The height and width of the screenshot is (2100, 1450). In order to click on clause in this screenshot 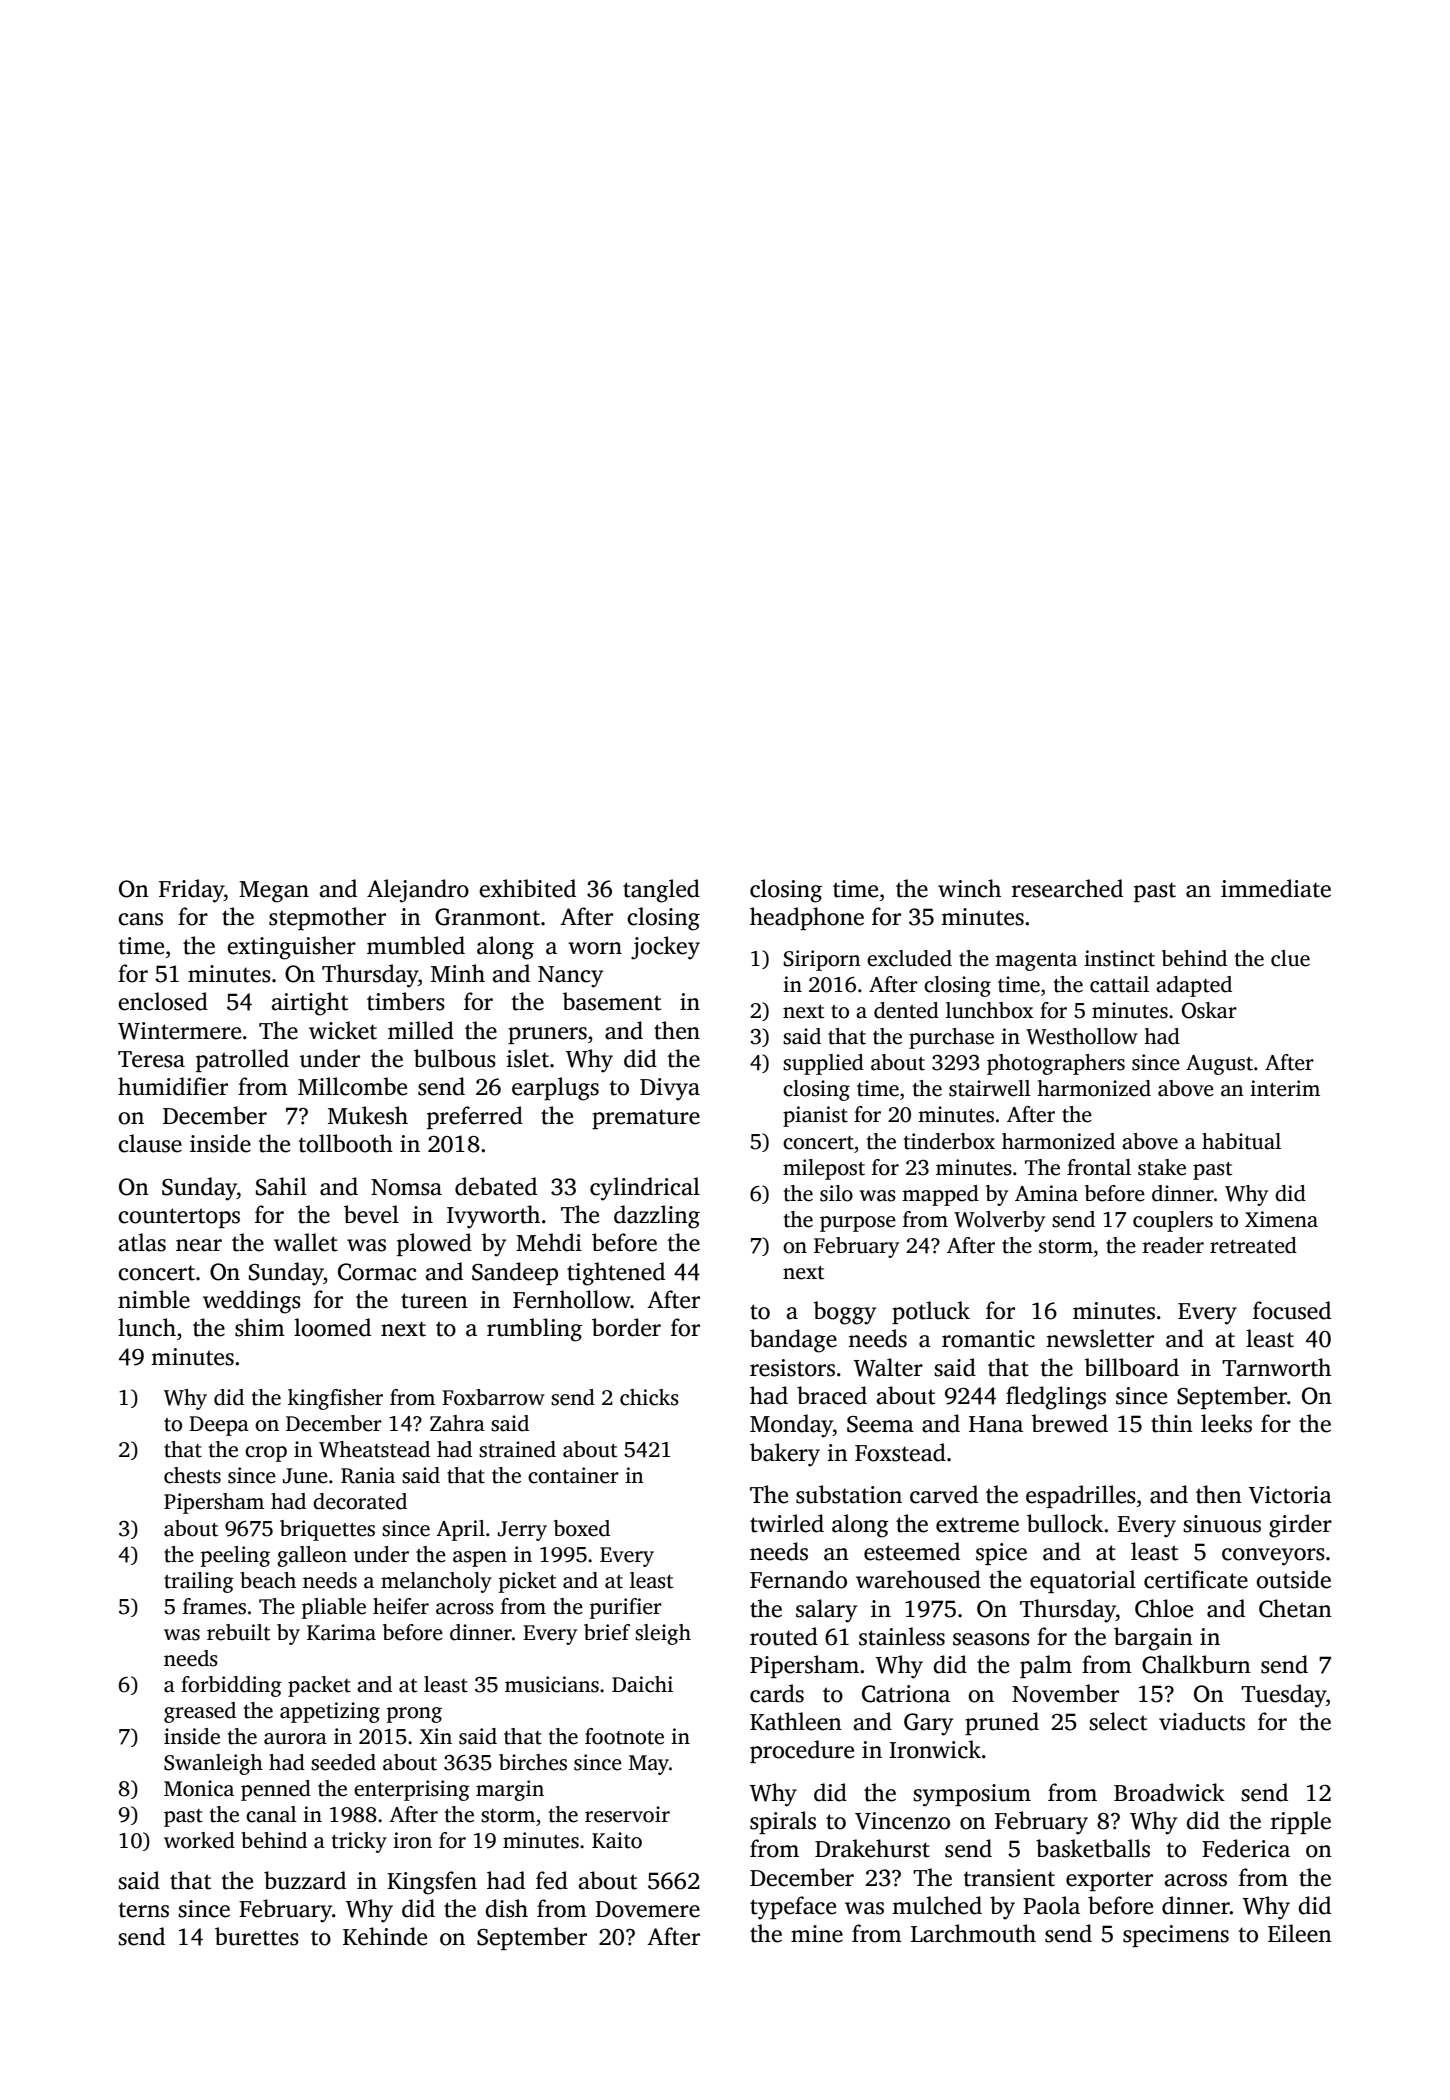, I will do `click(150, 1143)`.
